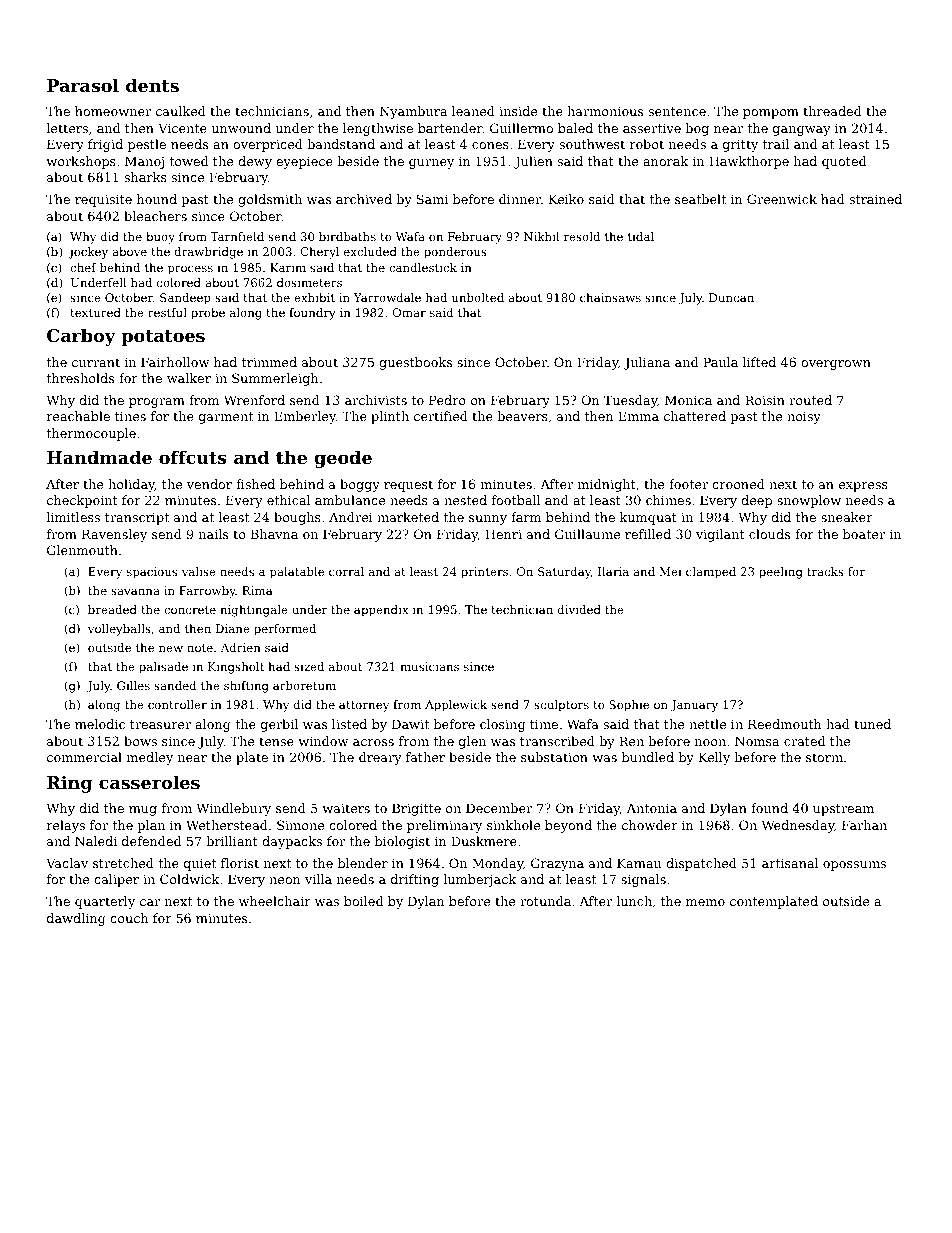 The image size is (952, 1233). I want to click on inside, so click(518, 111).
